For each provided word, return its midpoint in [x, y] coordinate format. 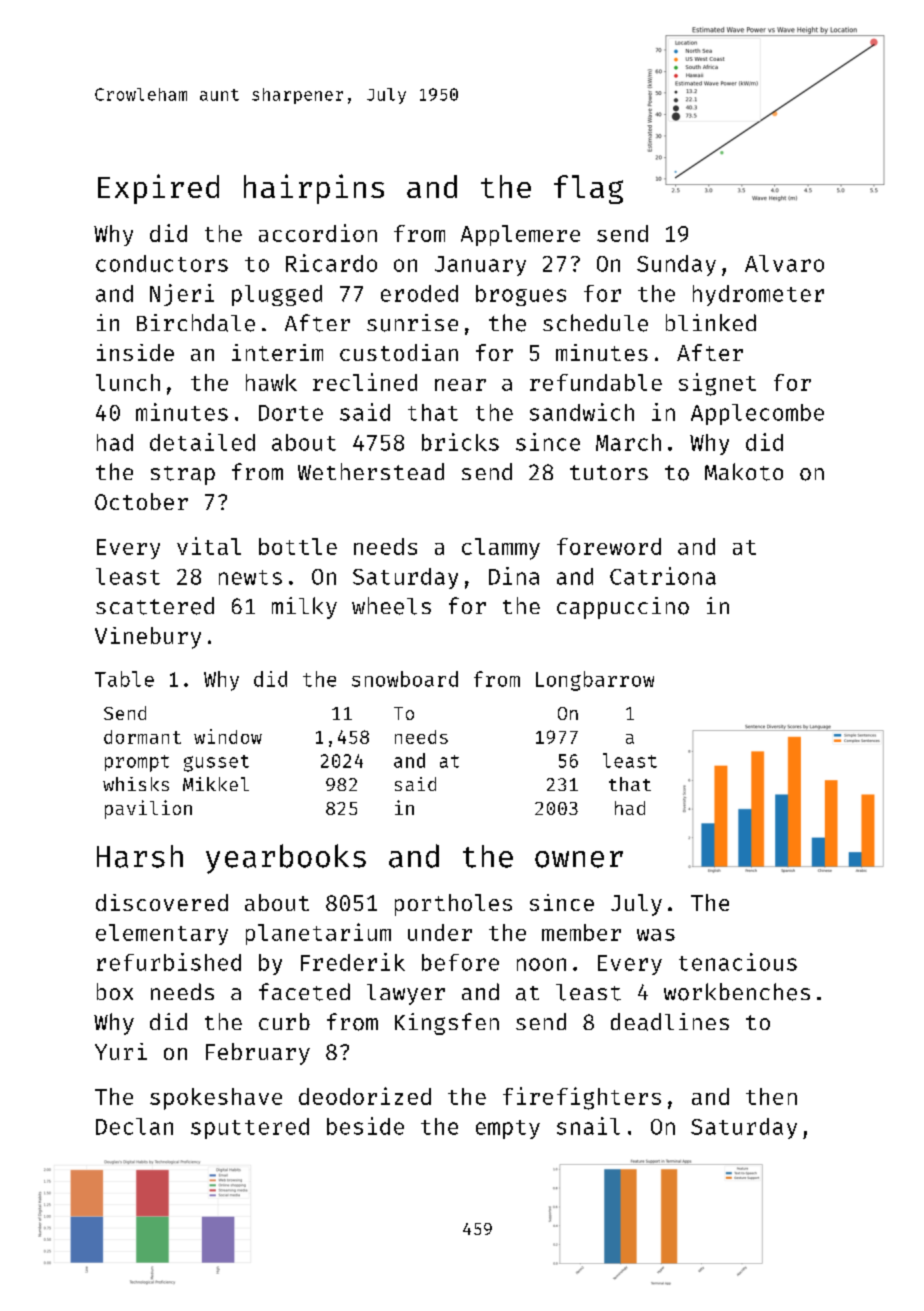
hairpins [314, 189]
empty [508, 1129]
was [656, 935]
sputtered [250, 1128]
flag [588, 189]
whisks [136, 784]
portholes [453, 905]
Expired [158, 189]
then [771, 1096]
